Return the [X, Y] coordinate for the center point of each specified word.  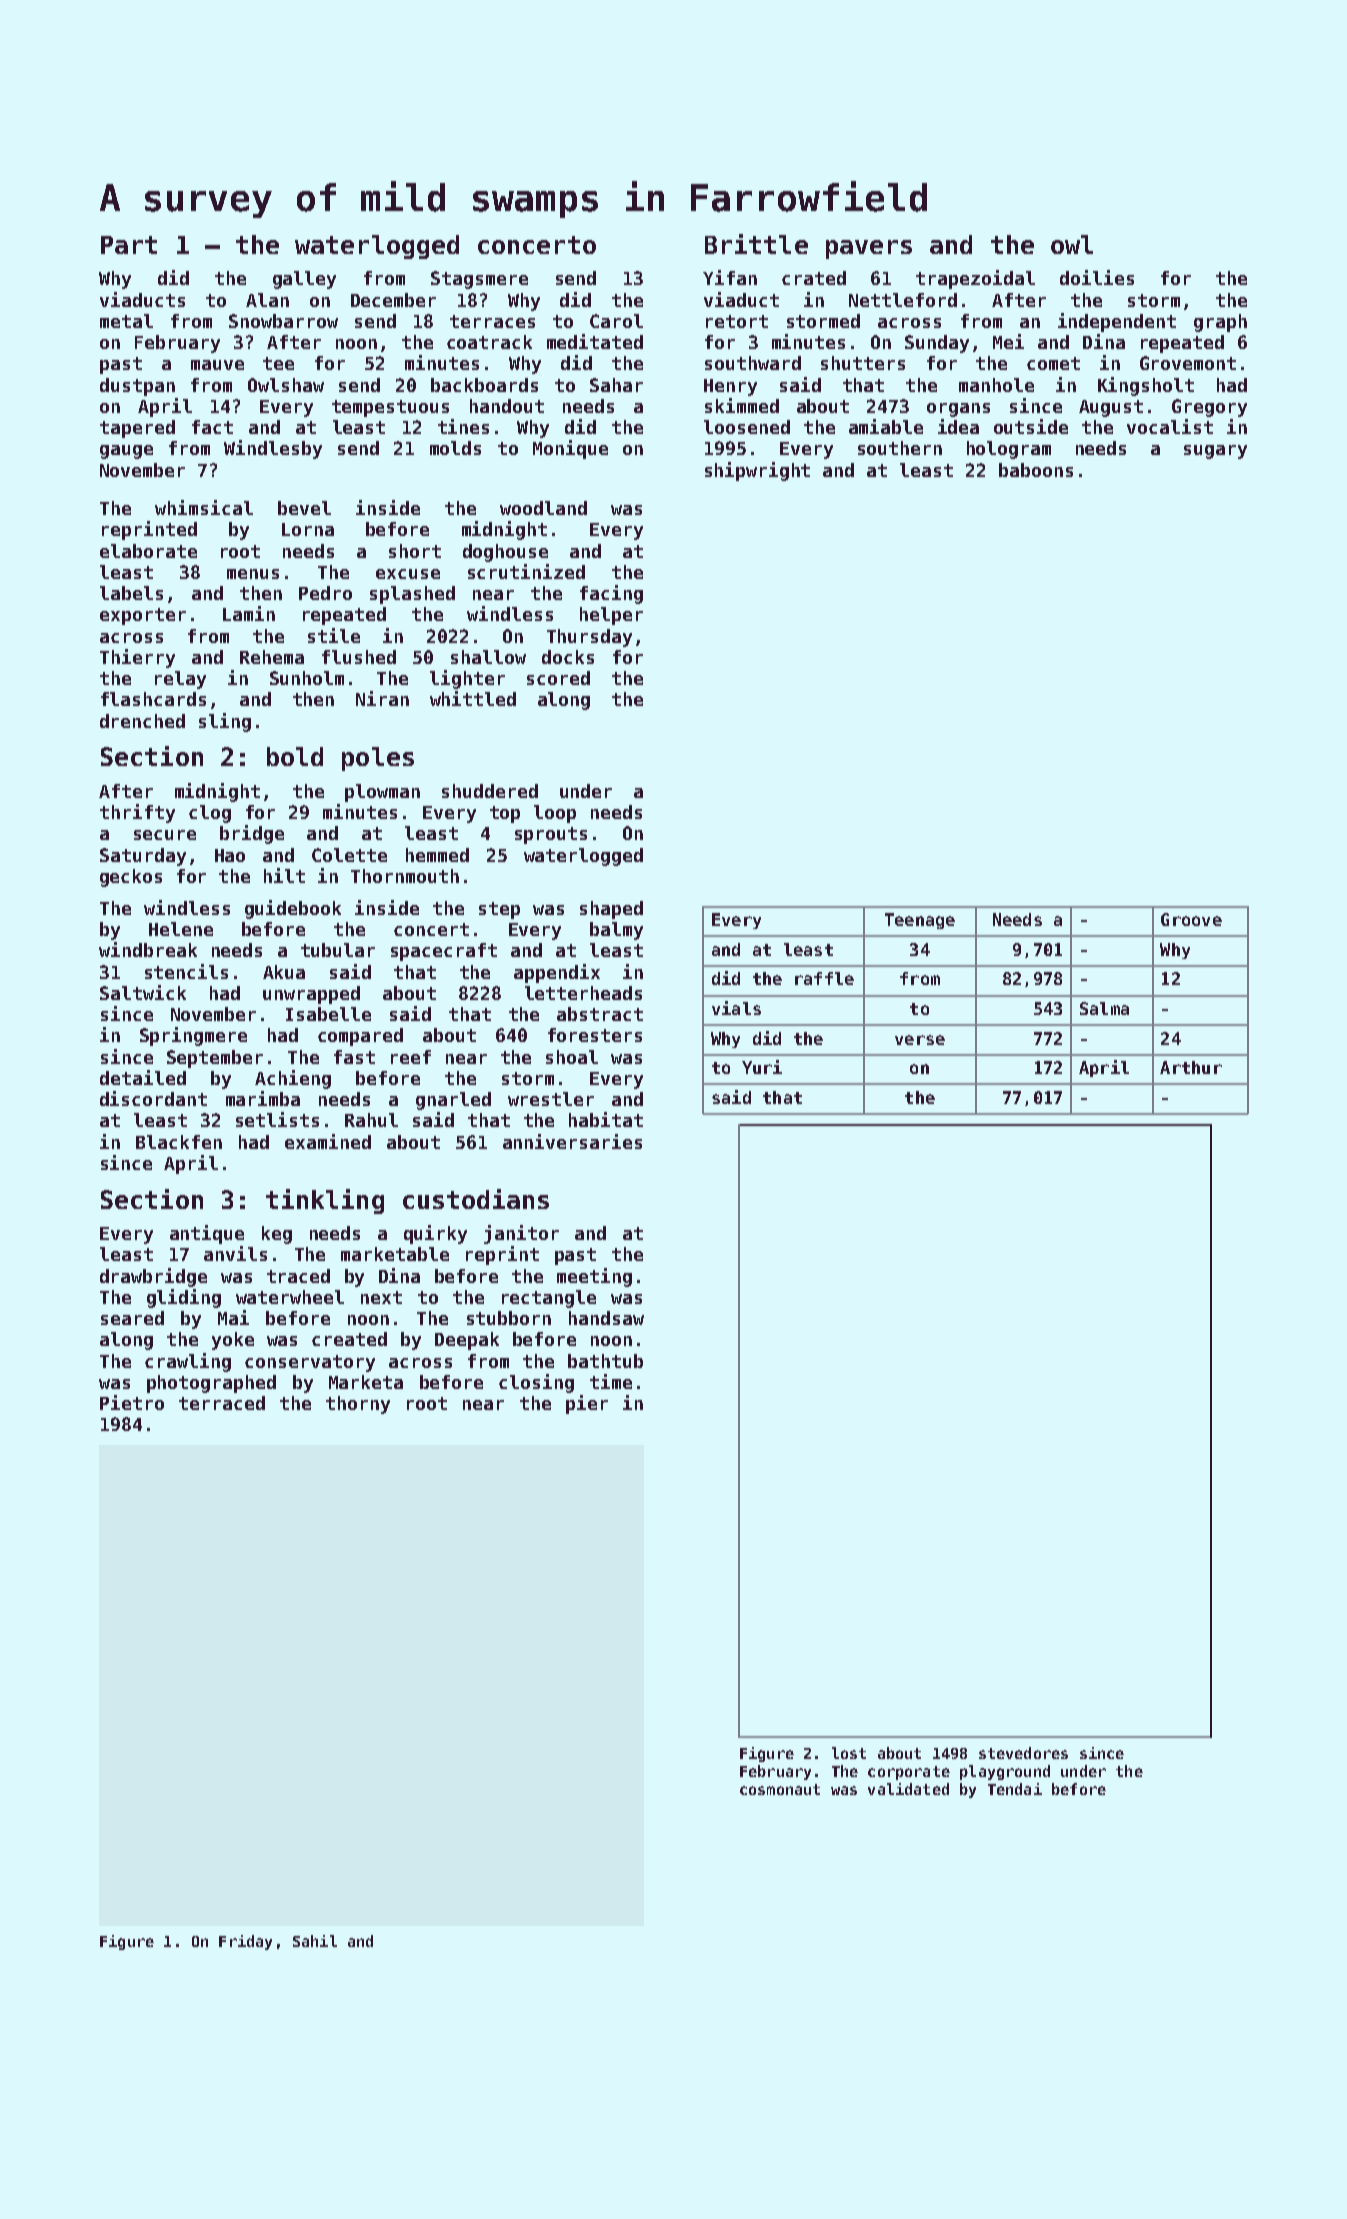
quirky [435, 1234]
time [611, 1381]
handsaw [606, 1318]
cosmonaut [780, 1789]
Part [129, 245]
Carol [616, 321]
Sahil [315, 1941]
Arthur [1191, 1067]
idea [958, 426]
